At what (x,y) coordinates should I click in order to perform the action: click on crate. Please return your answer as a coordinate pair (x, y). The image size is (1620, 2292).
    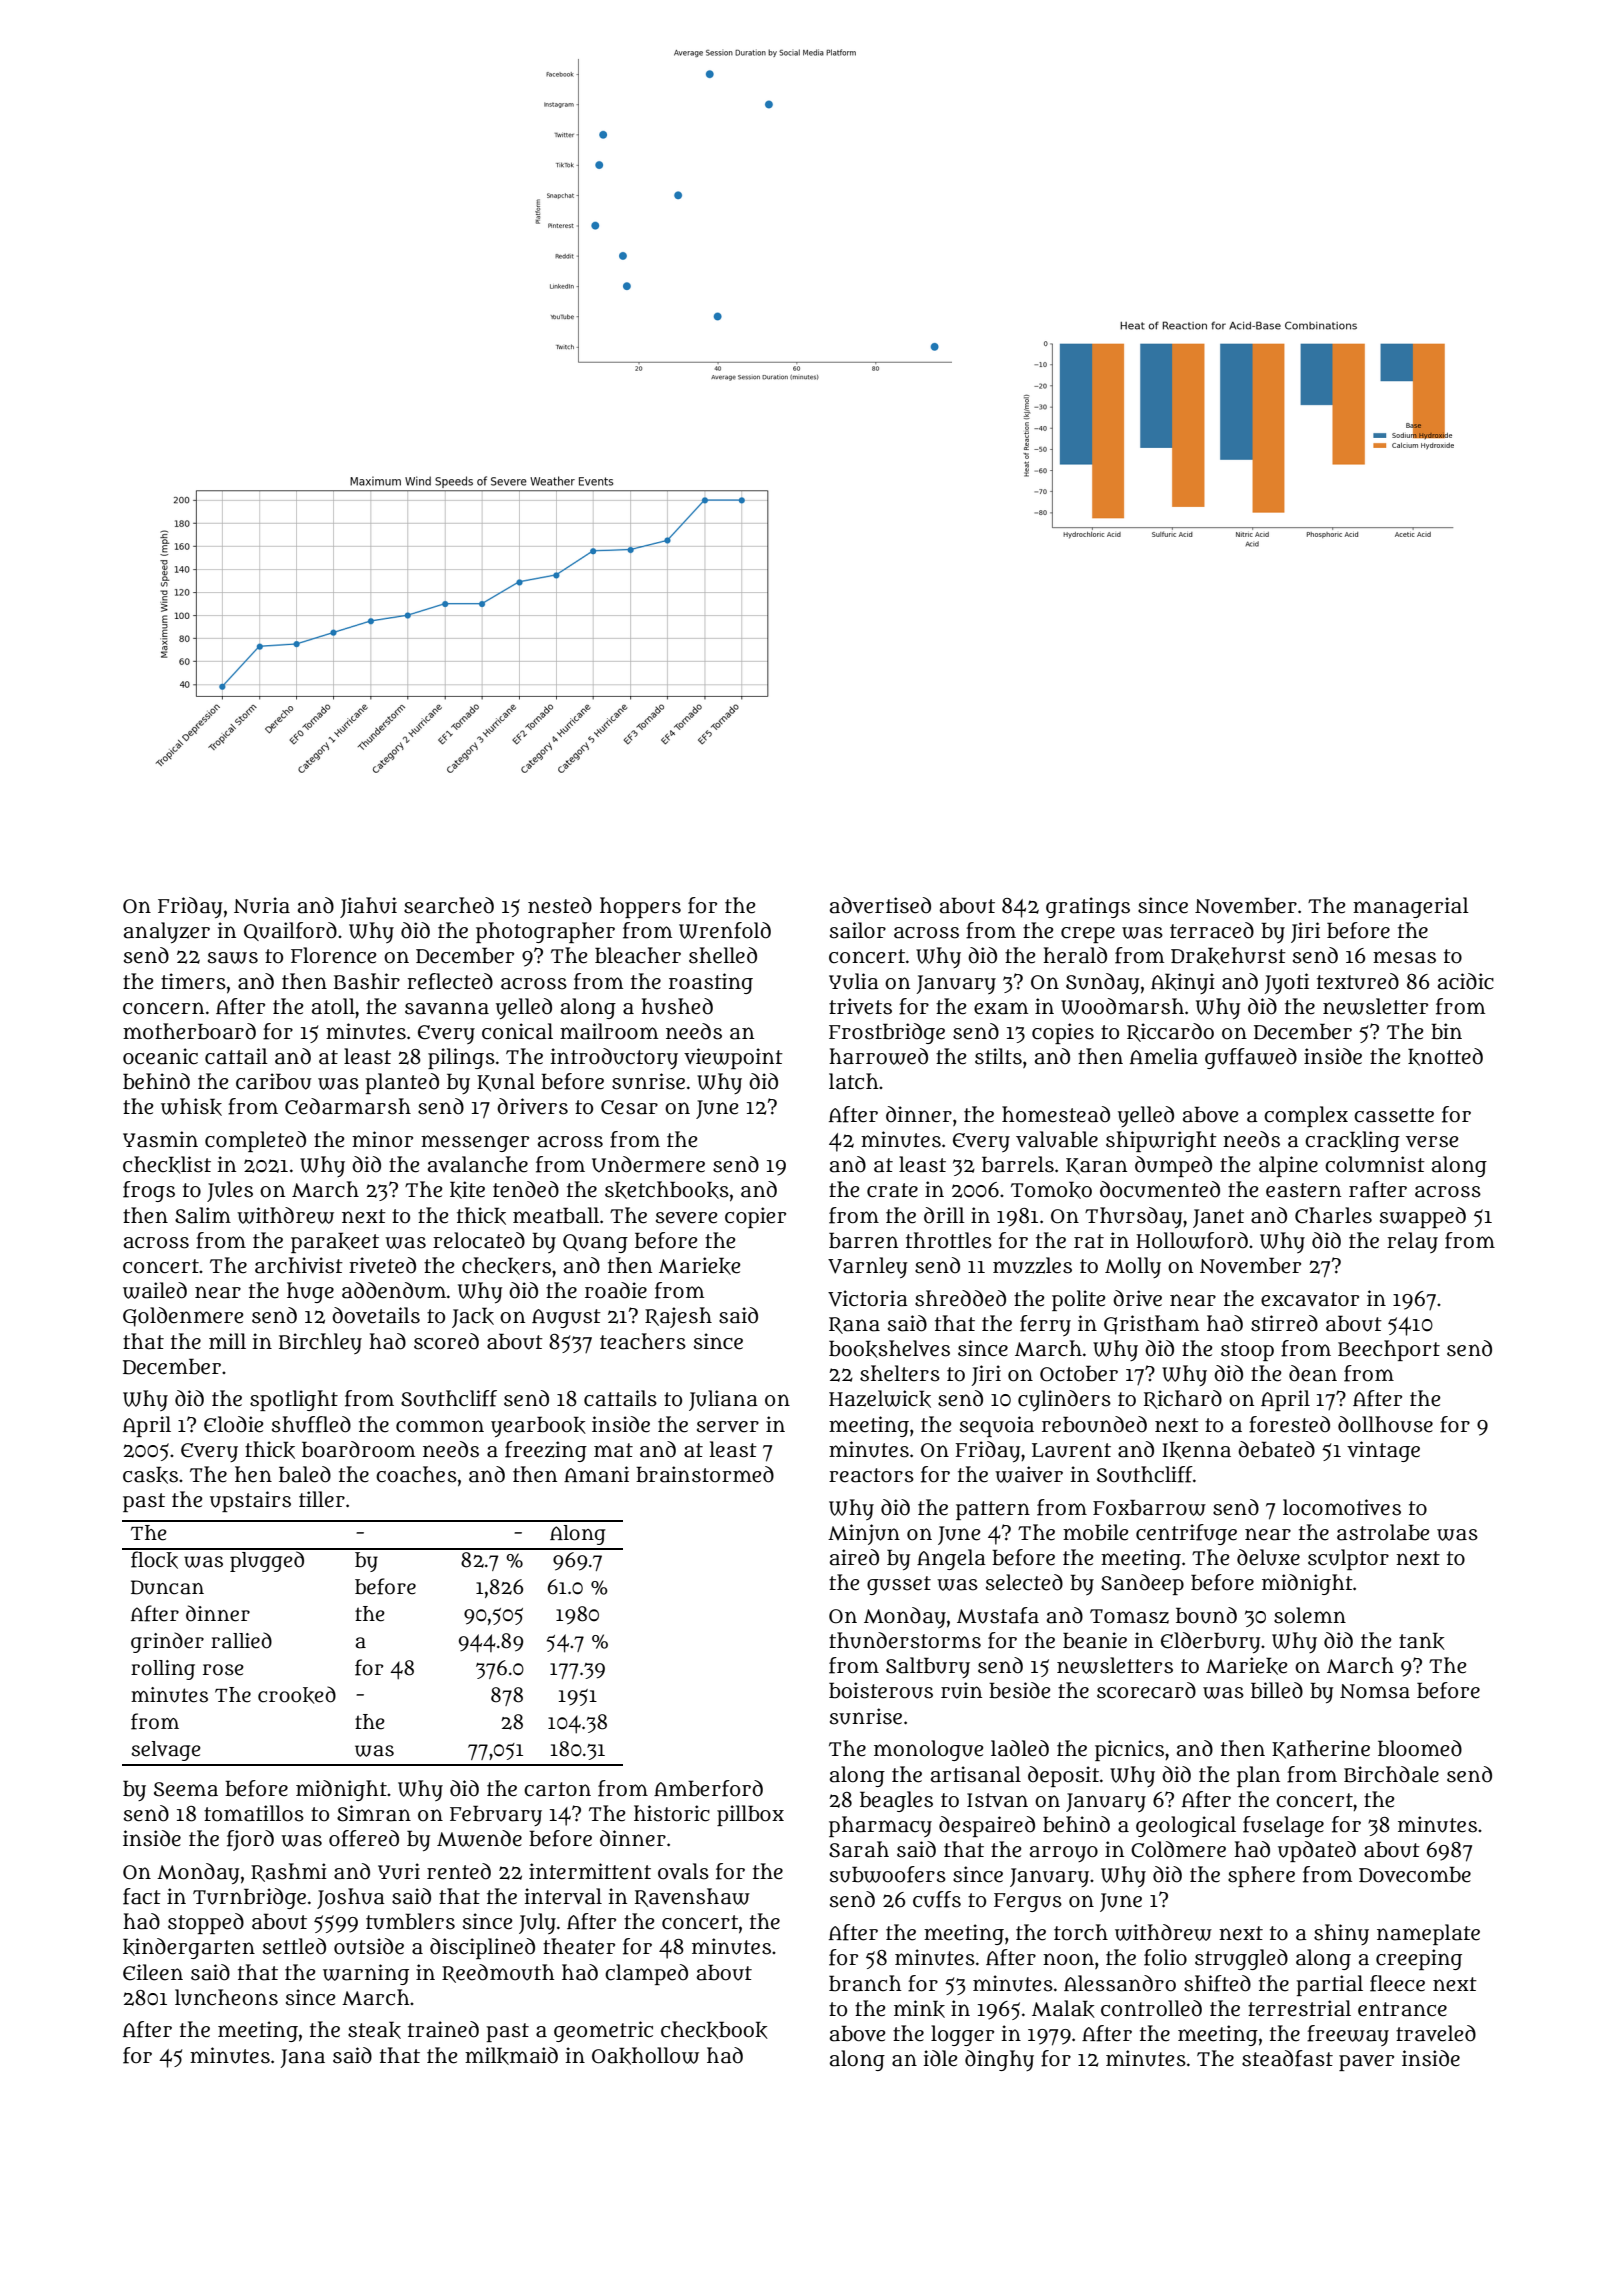
    Looking at the image, I should click on (892, 1190).
